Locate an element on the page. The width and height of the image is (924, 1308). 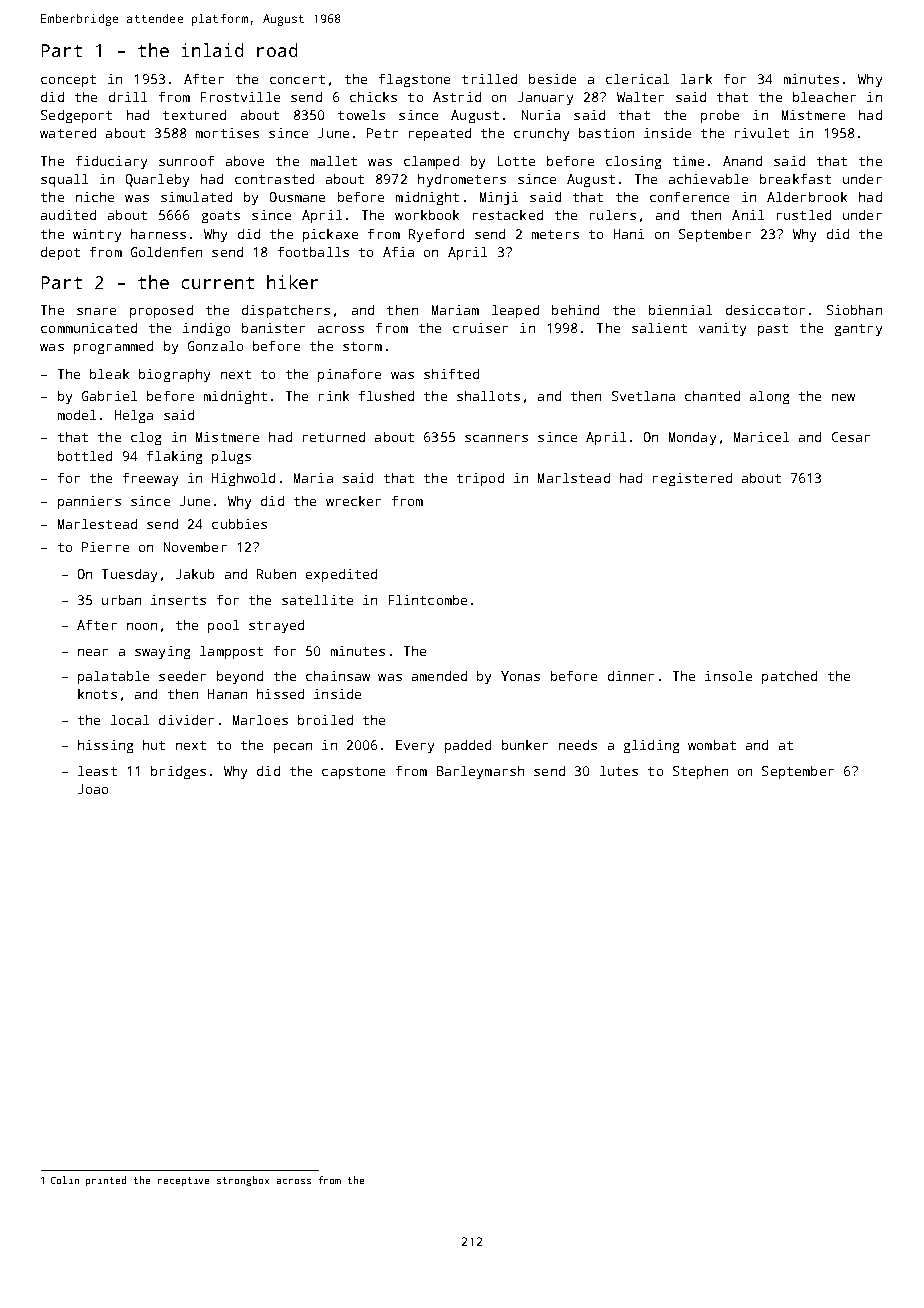
printed is located at coordinates (106, 1181).
